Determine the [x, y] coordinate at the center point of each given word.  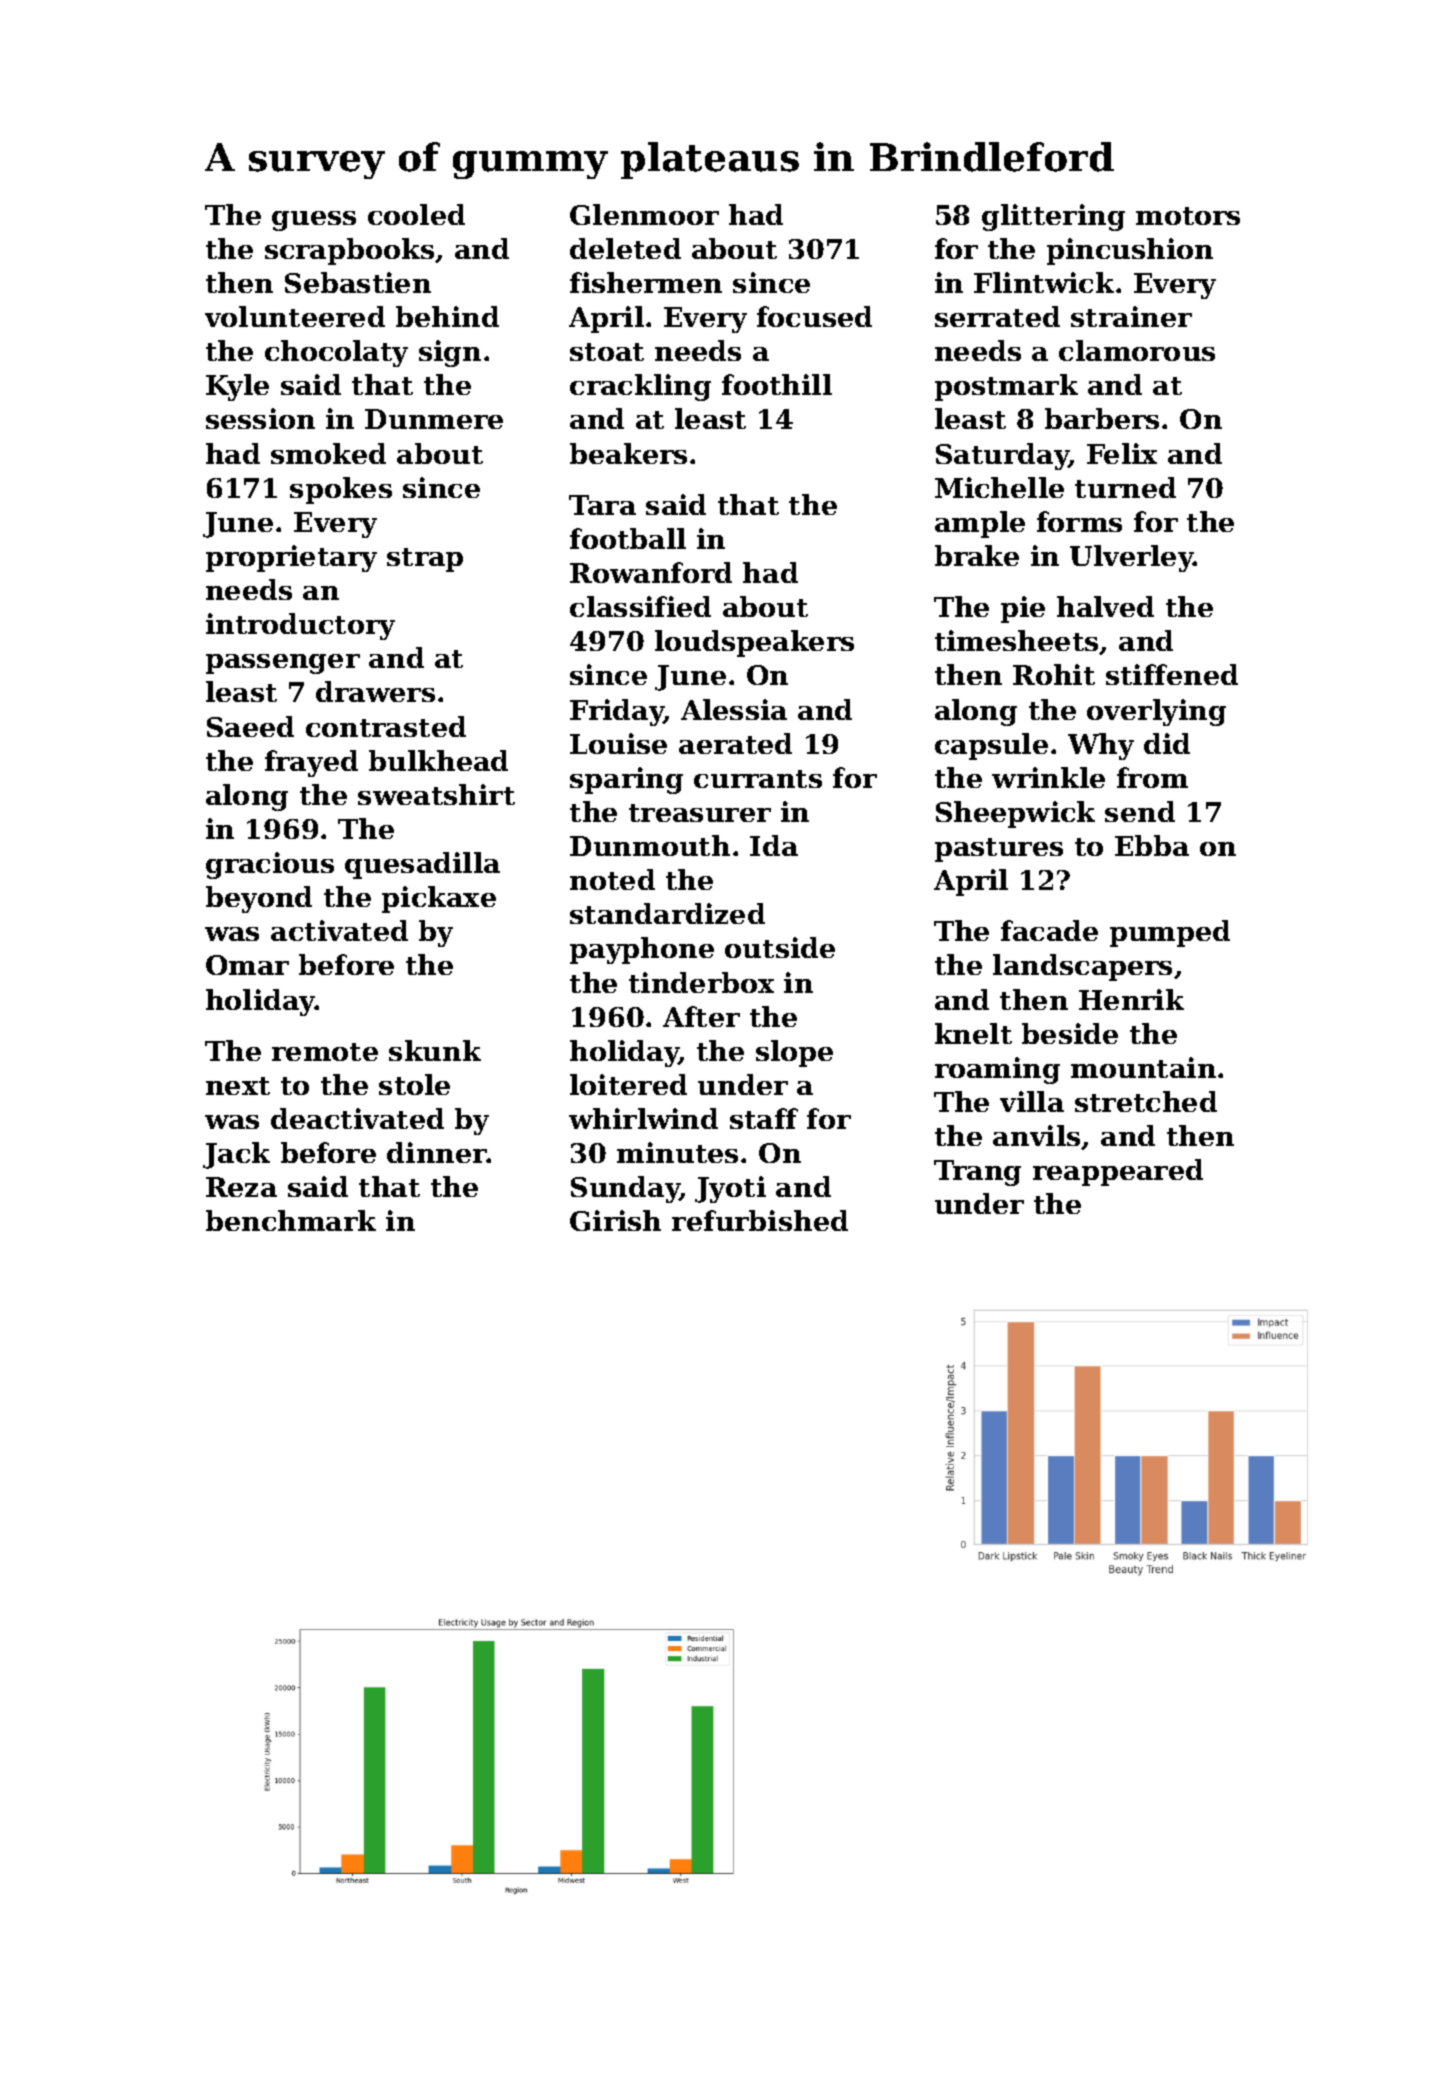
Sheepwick [1015, 814]
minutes [677, 1152]
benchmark [291, 1220]
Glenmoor [644, 214]
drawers [375, 691]
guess [314, 221]
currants [758, 779]
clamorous [1137, 350]
